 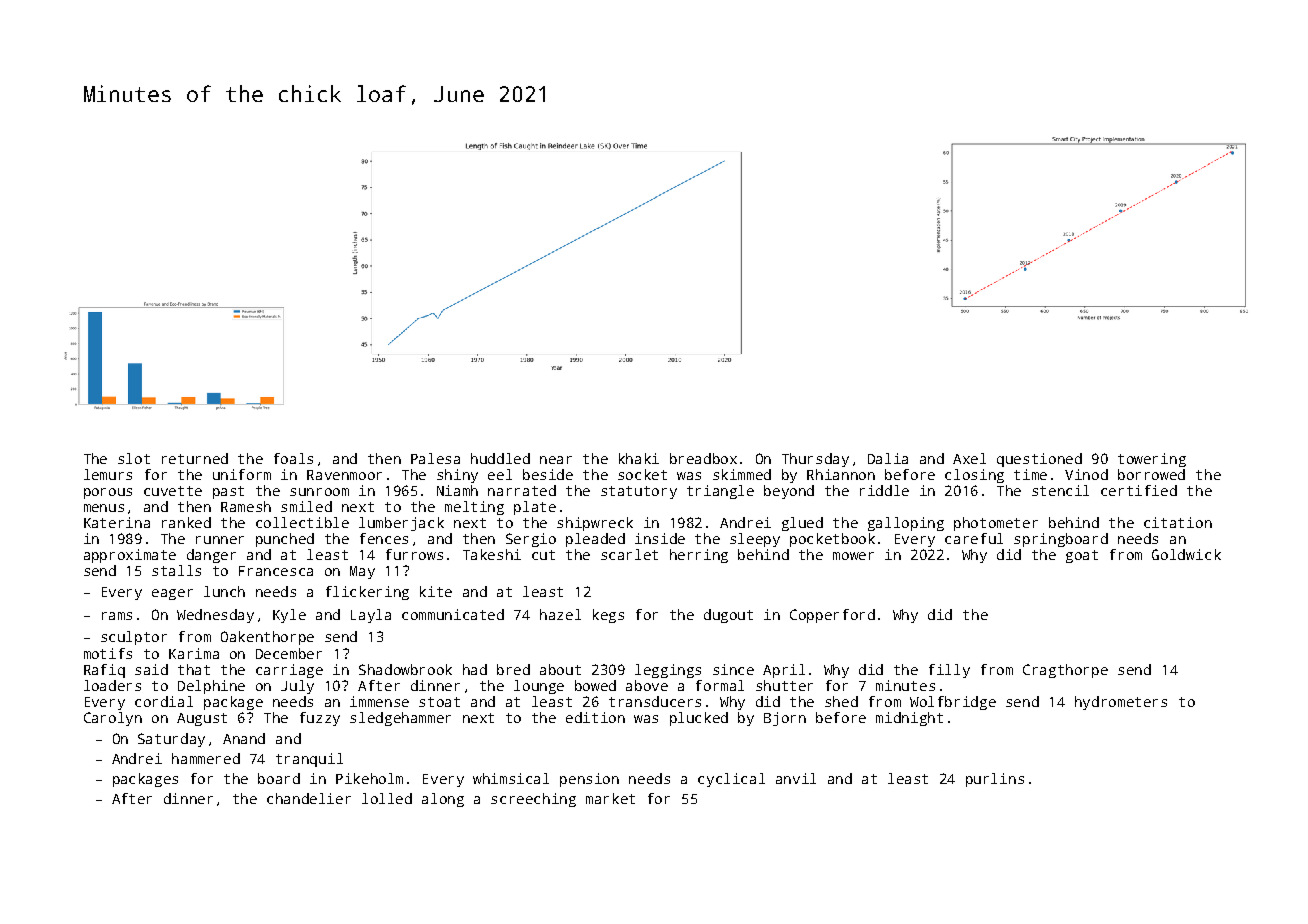 I want to click on hazel, so click(x=560, y=614).
